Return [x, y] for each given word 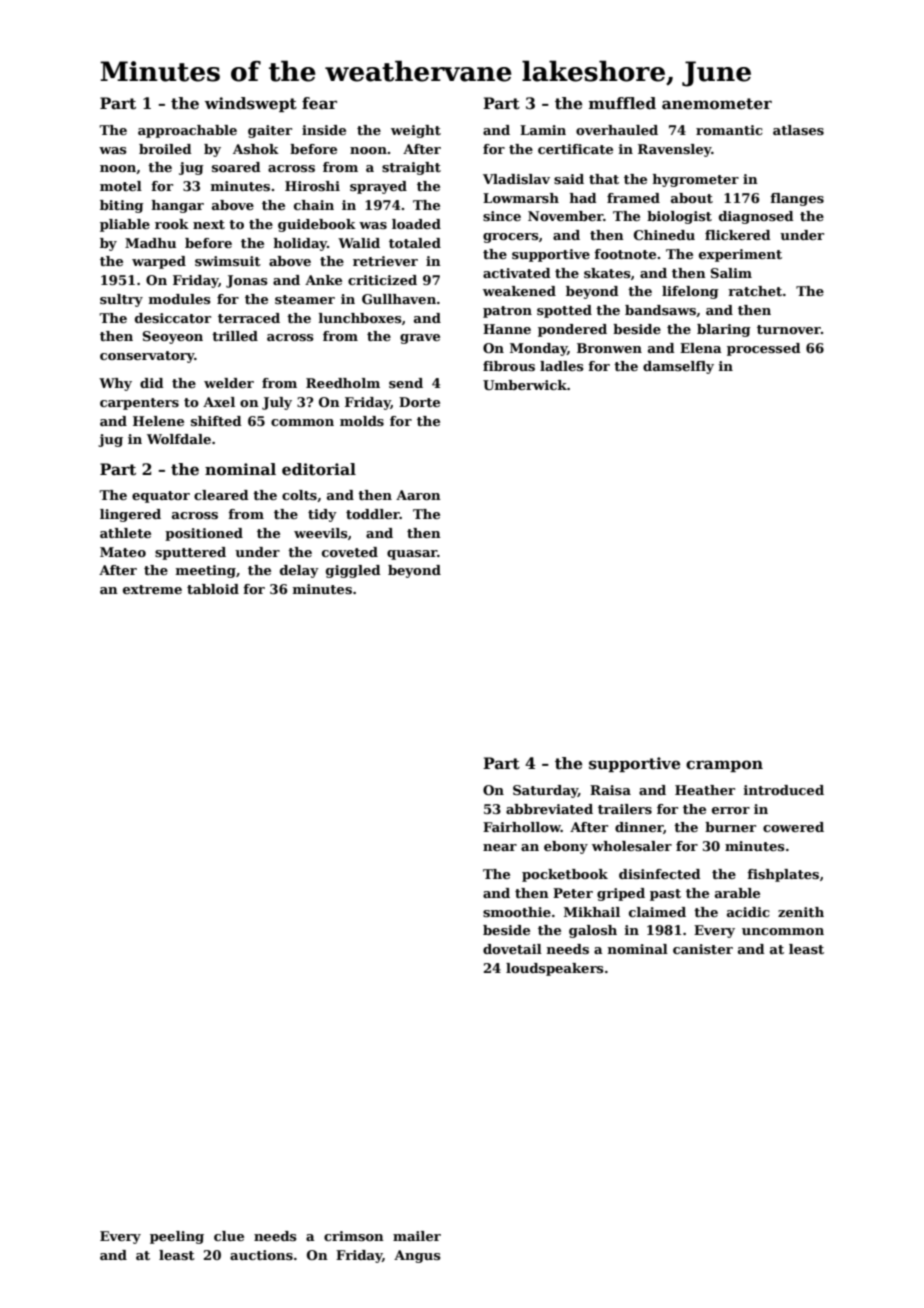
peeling [177, 1237]
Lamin [543, 130]
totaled [415, 243]
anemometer [717, 104]
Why [115, 384]
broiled [165, 149]
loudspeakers [555, 969]
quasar [412, 555]
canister [703, 949]
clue [229, 1236]
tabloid [213, 589]
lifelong [690, 292]
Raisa [610, 790]
